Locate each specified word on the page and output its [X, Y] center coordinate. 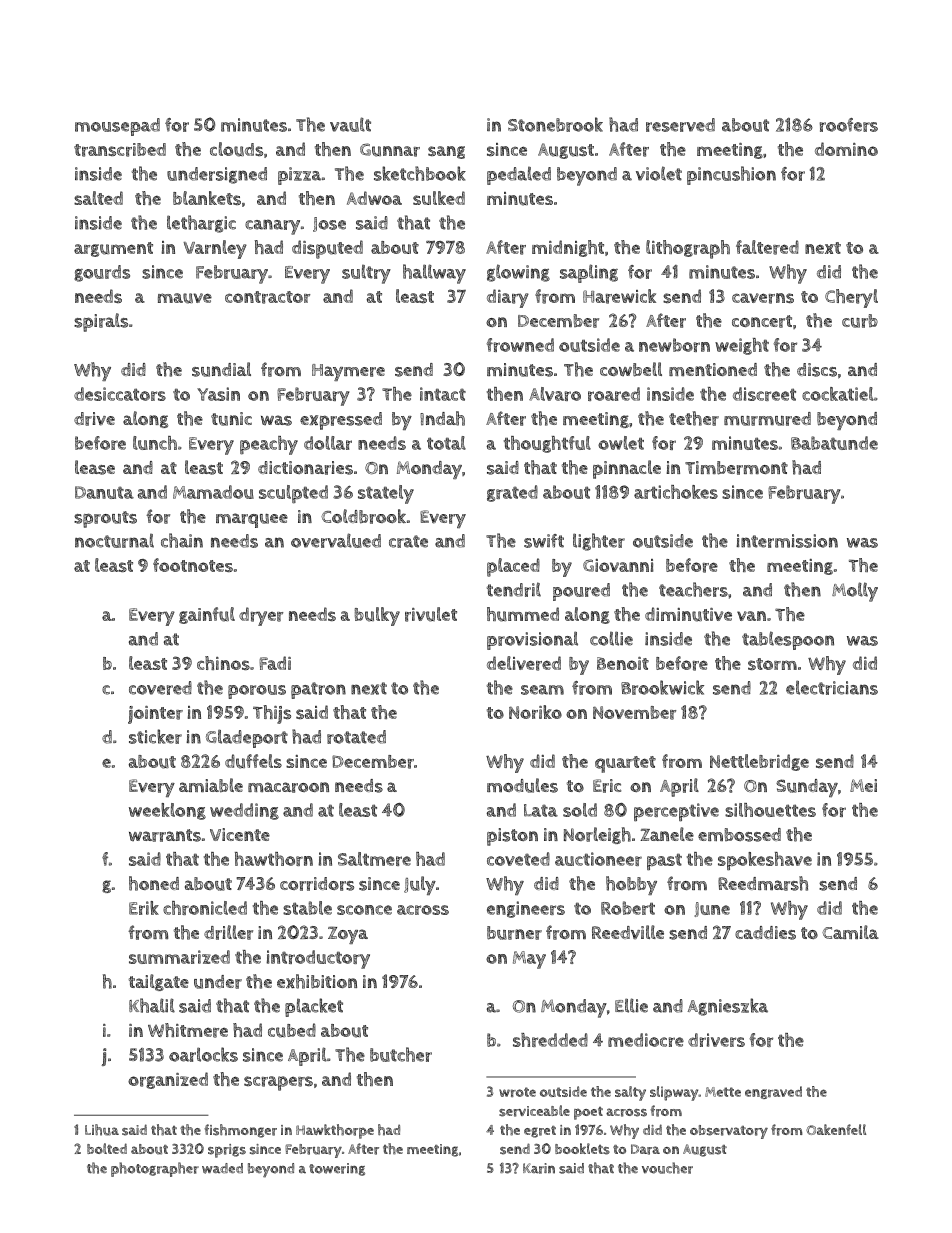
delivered [524, 663]
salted [98, 198]
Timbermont [736, 468]
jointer [155, 715]
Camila [850, 932]
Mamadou [213, 492]
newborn [674, 345]
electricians [832, 687]
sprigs [227, 1151]
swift [544, 541]
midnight [568, 248]
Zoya [348, 935]
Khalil [152, 1005]
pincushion [731, 175]
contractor [267, 297]
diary [508, 298]
